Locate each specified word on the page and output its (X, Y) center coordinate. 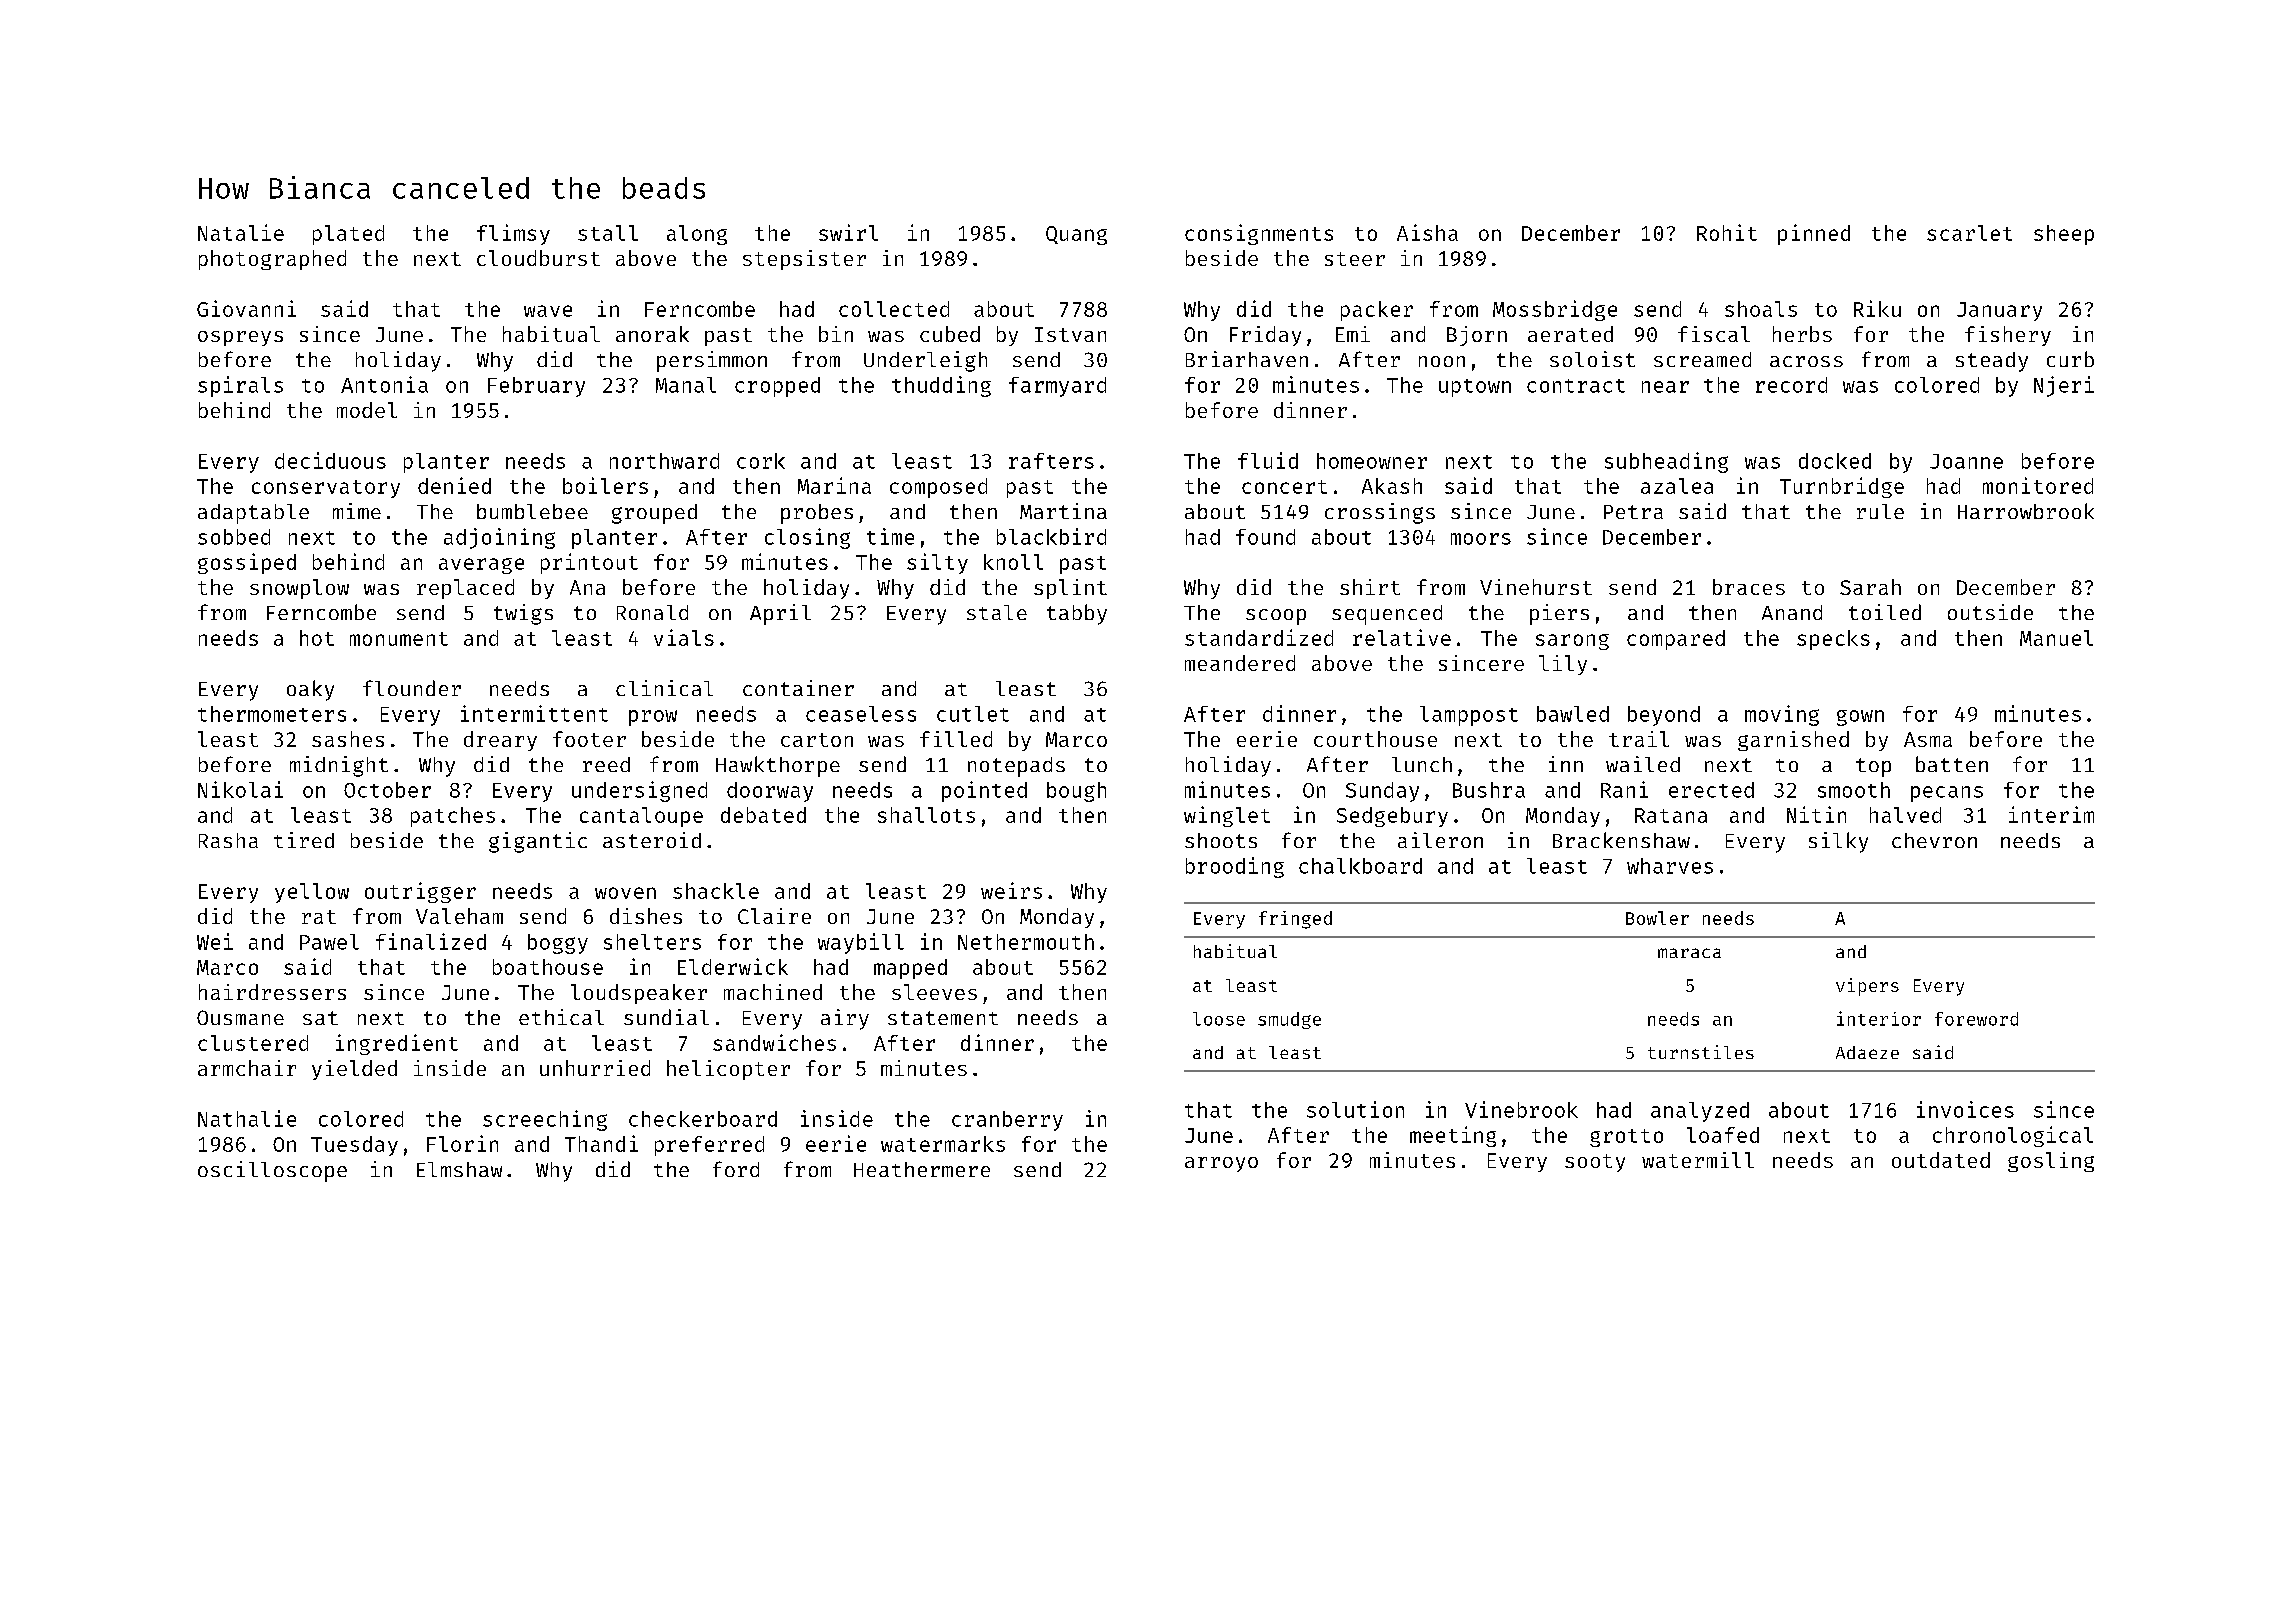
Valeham (459, 916)
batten (1952, 764)
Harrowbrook (2026, 511)
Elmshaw (459, 1169)
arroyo (1221, 1164)
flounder (412, 688)
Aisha (1427, 232)
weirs (1011, 890)
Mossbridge (1555, 310)
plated (348, 235)
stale (997, 612)
